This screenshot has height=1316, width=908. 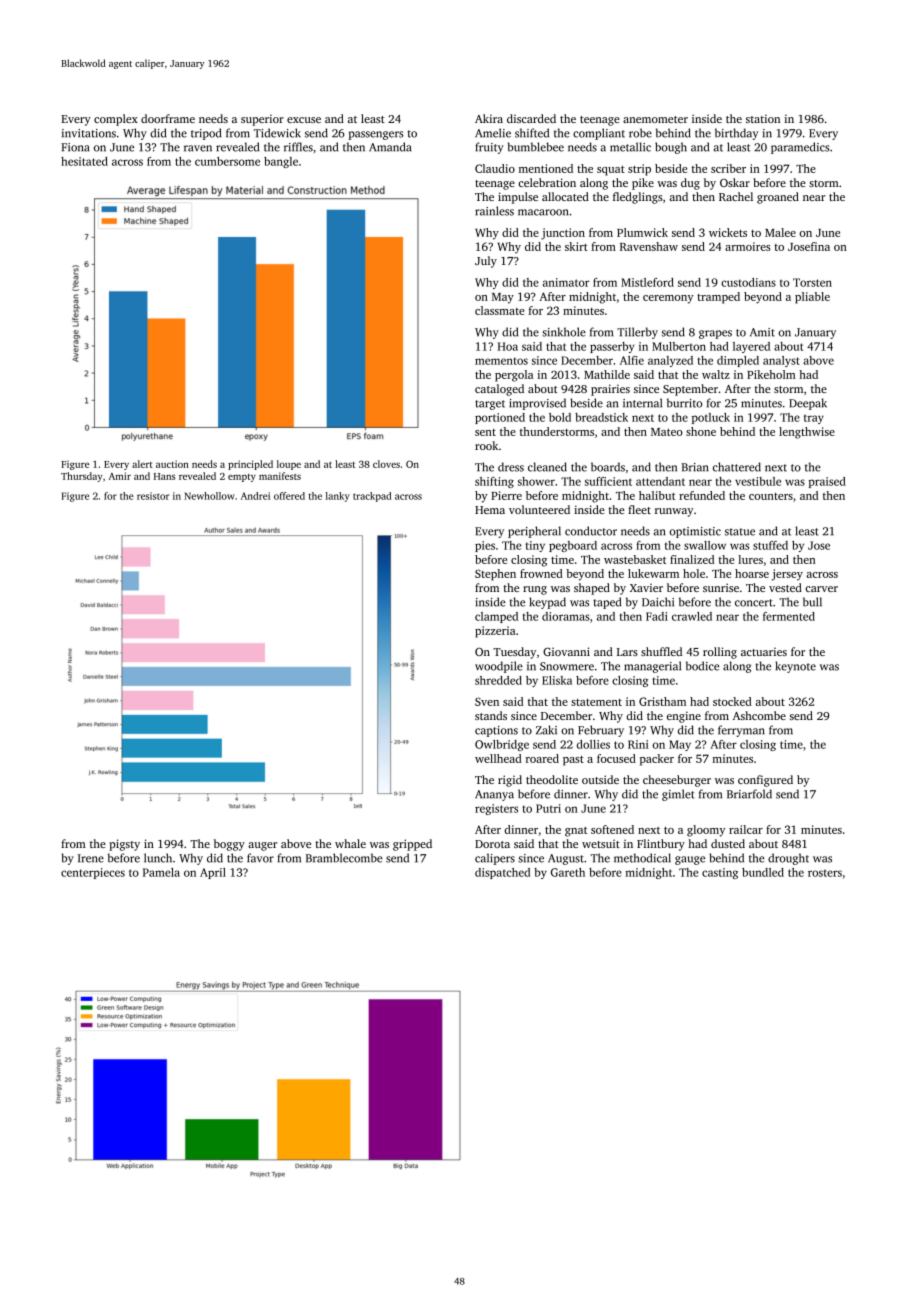 What do you see at coordinates (502, 873) in the screenshot?
I see `dispatched` at bounding box center [502, 873].
